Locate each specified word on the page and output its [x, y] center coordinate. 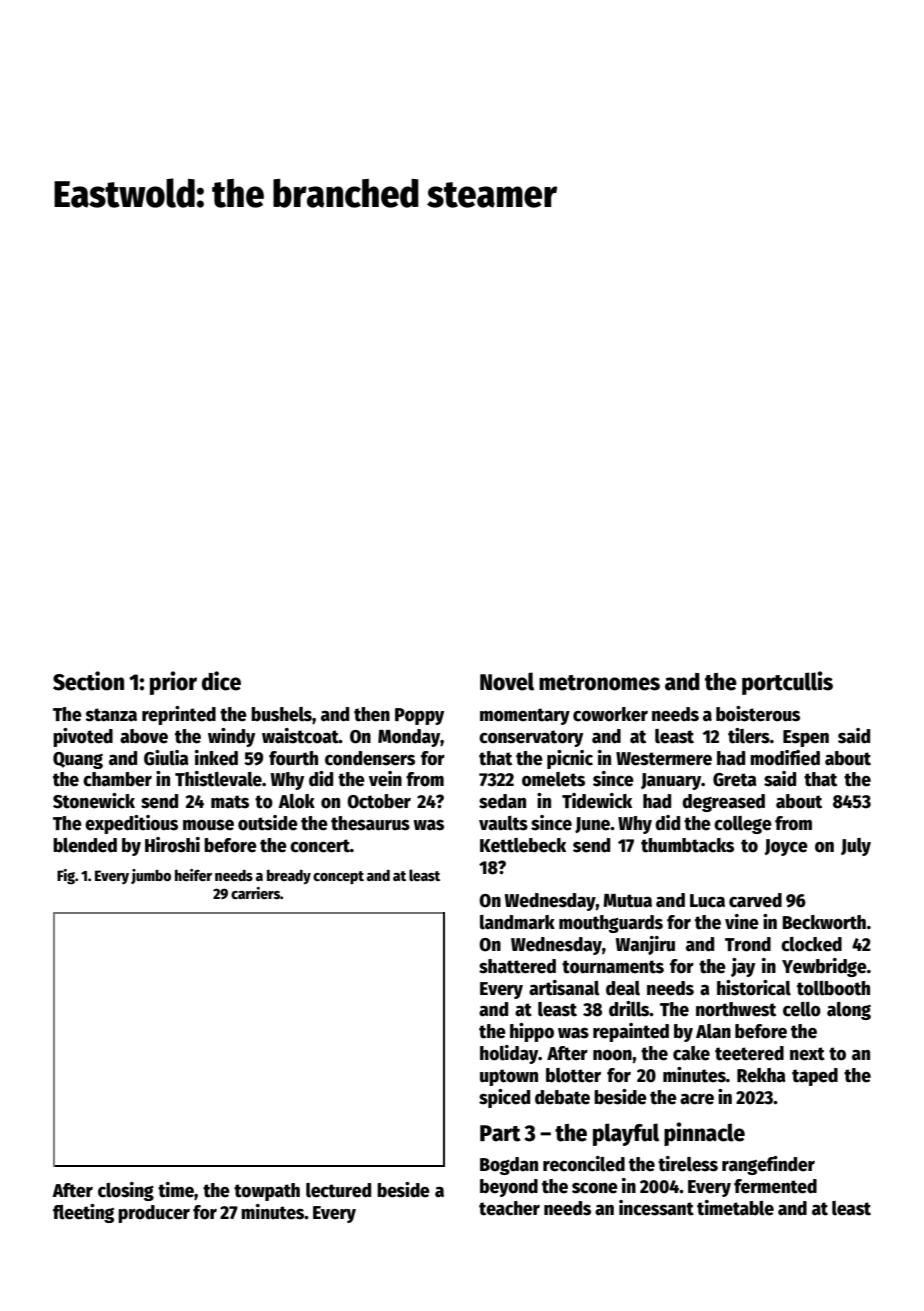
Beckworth [824, 922]
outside [268, 823]
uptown [509, 1077]
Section [88, 681]
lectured [338, 1190]
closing [126, 1191]
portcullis [787, 683]
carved [755, 900]
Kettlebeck [523, 845]
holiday [509, 1054]
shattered [517, 966]
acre [697, 1099]
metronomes [599, 683]
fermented [775, 1186]
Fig [66, 877]
